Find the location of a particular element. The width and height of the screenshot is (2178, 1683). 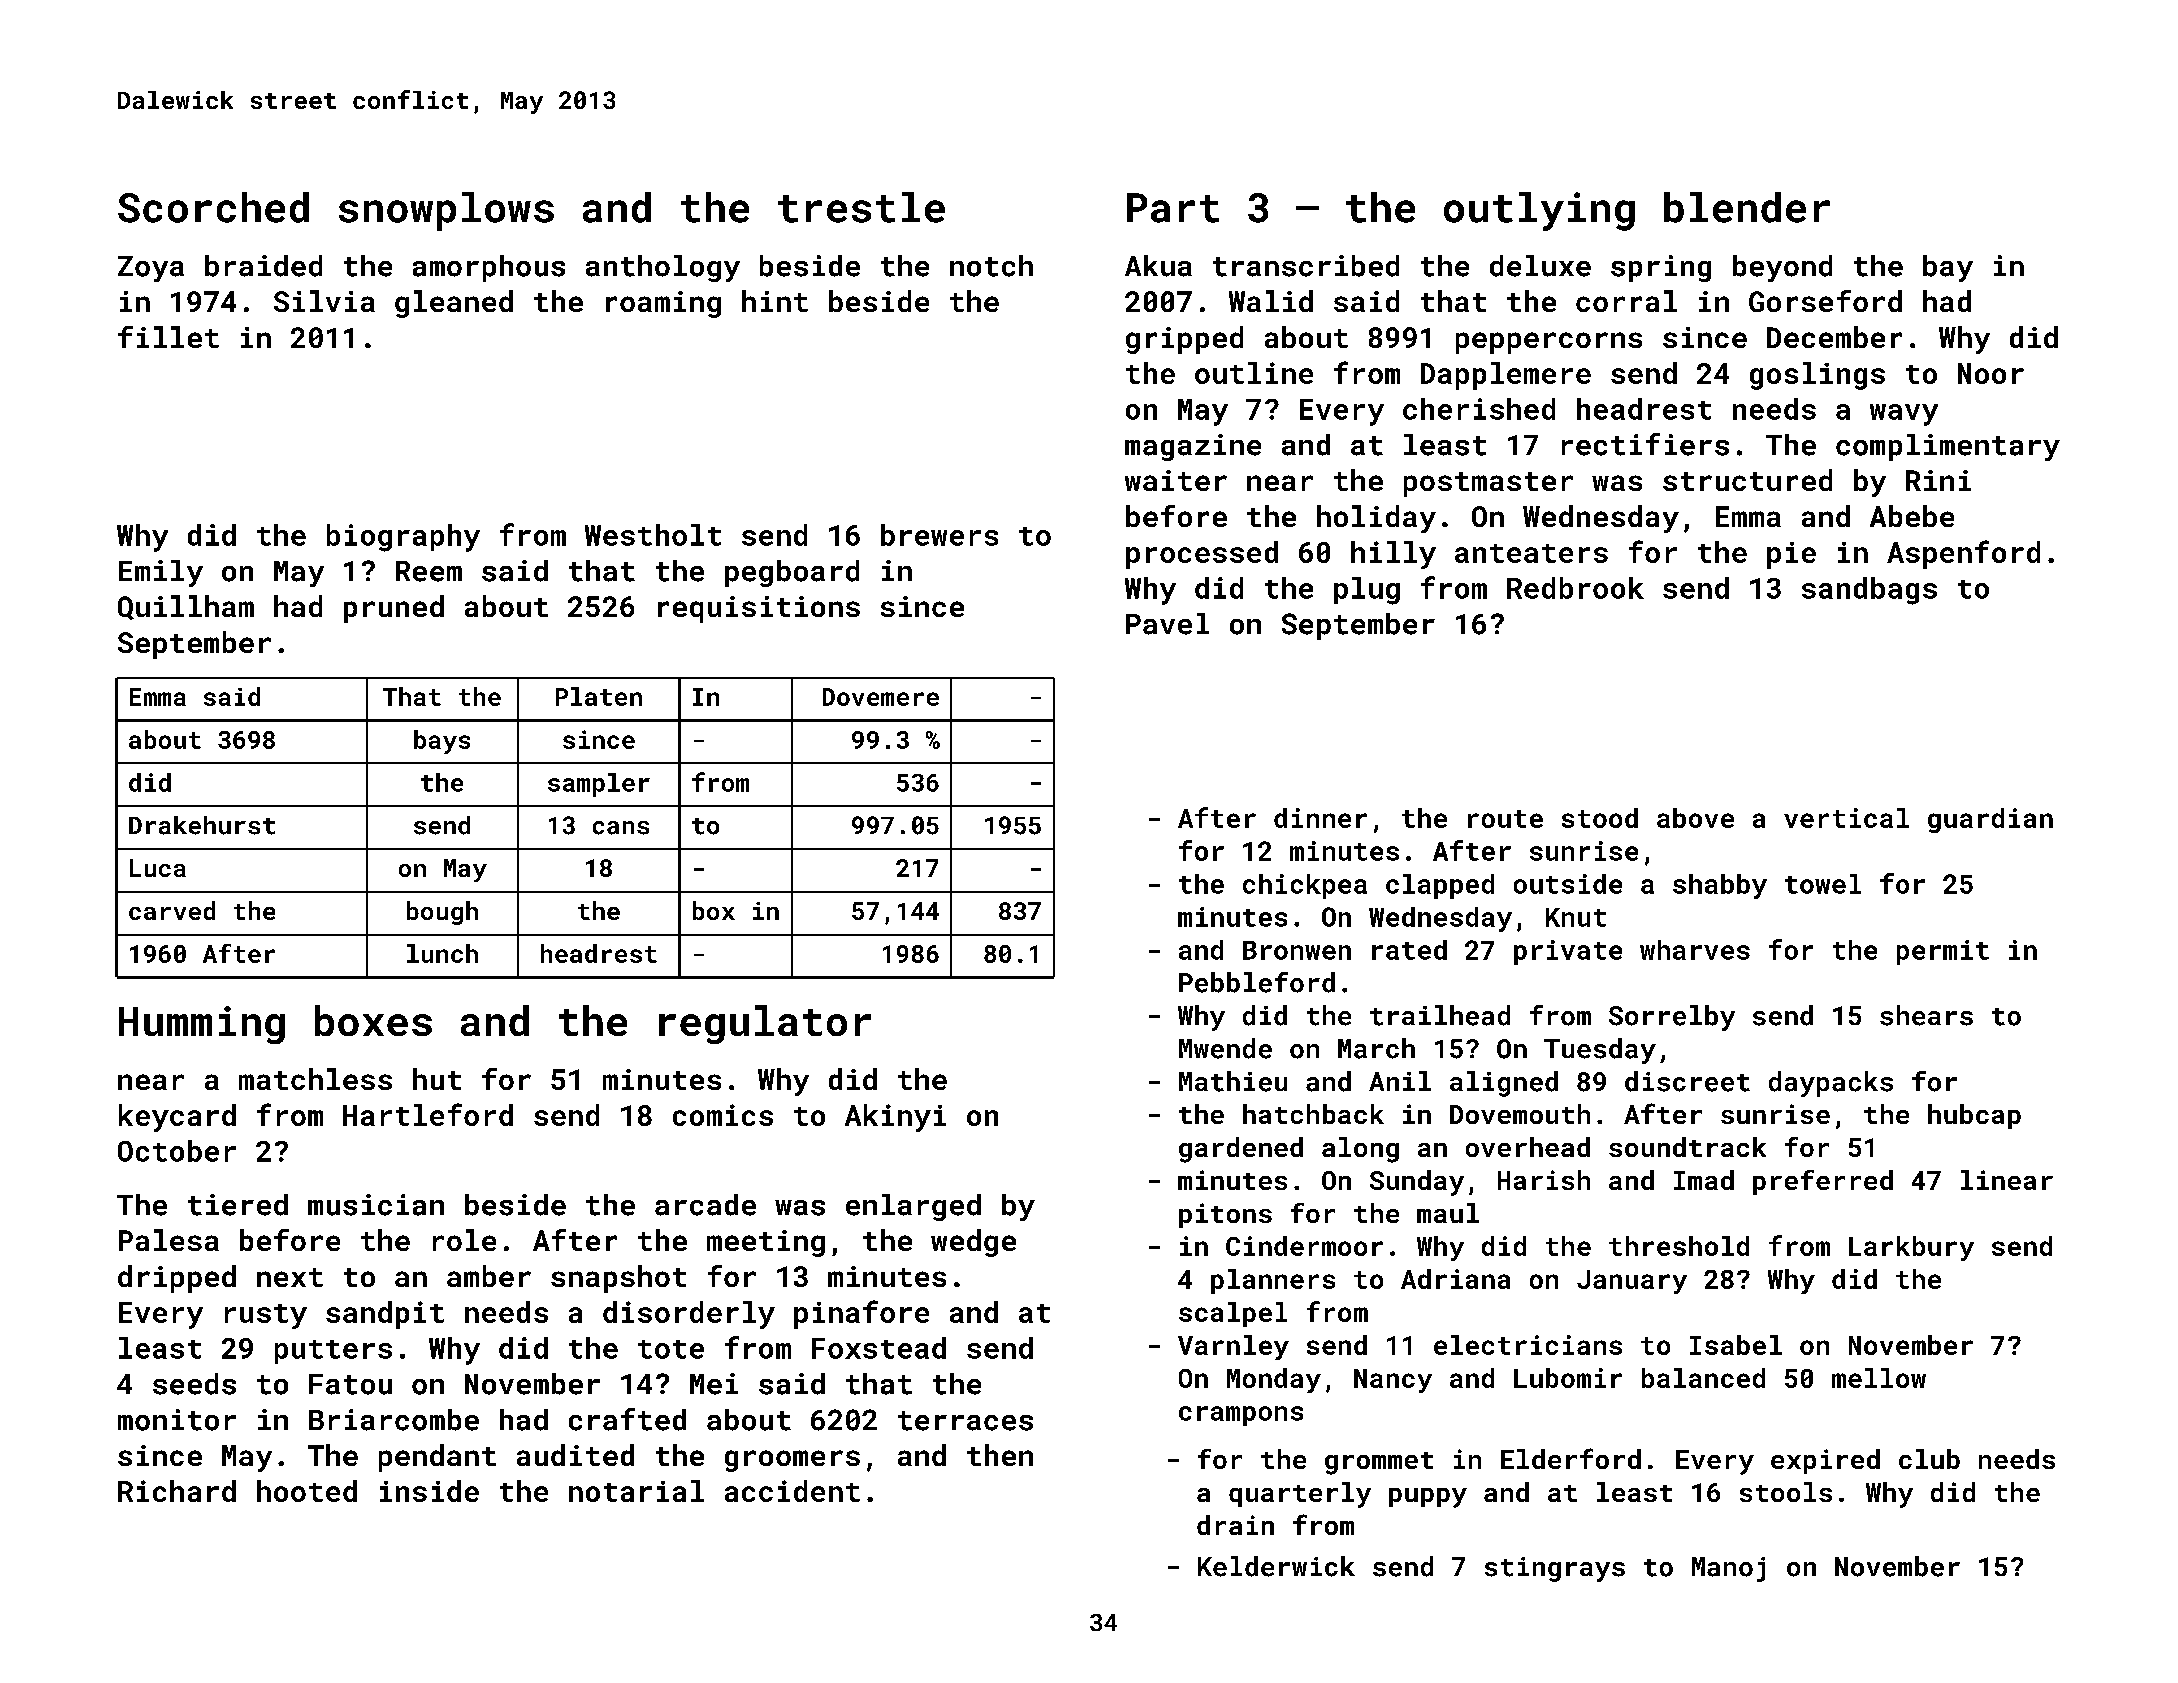

Hartleford is located at coordinates (428, 1114).
